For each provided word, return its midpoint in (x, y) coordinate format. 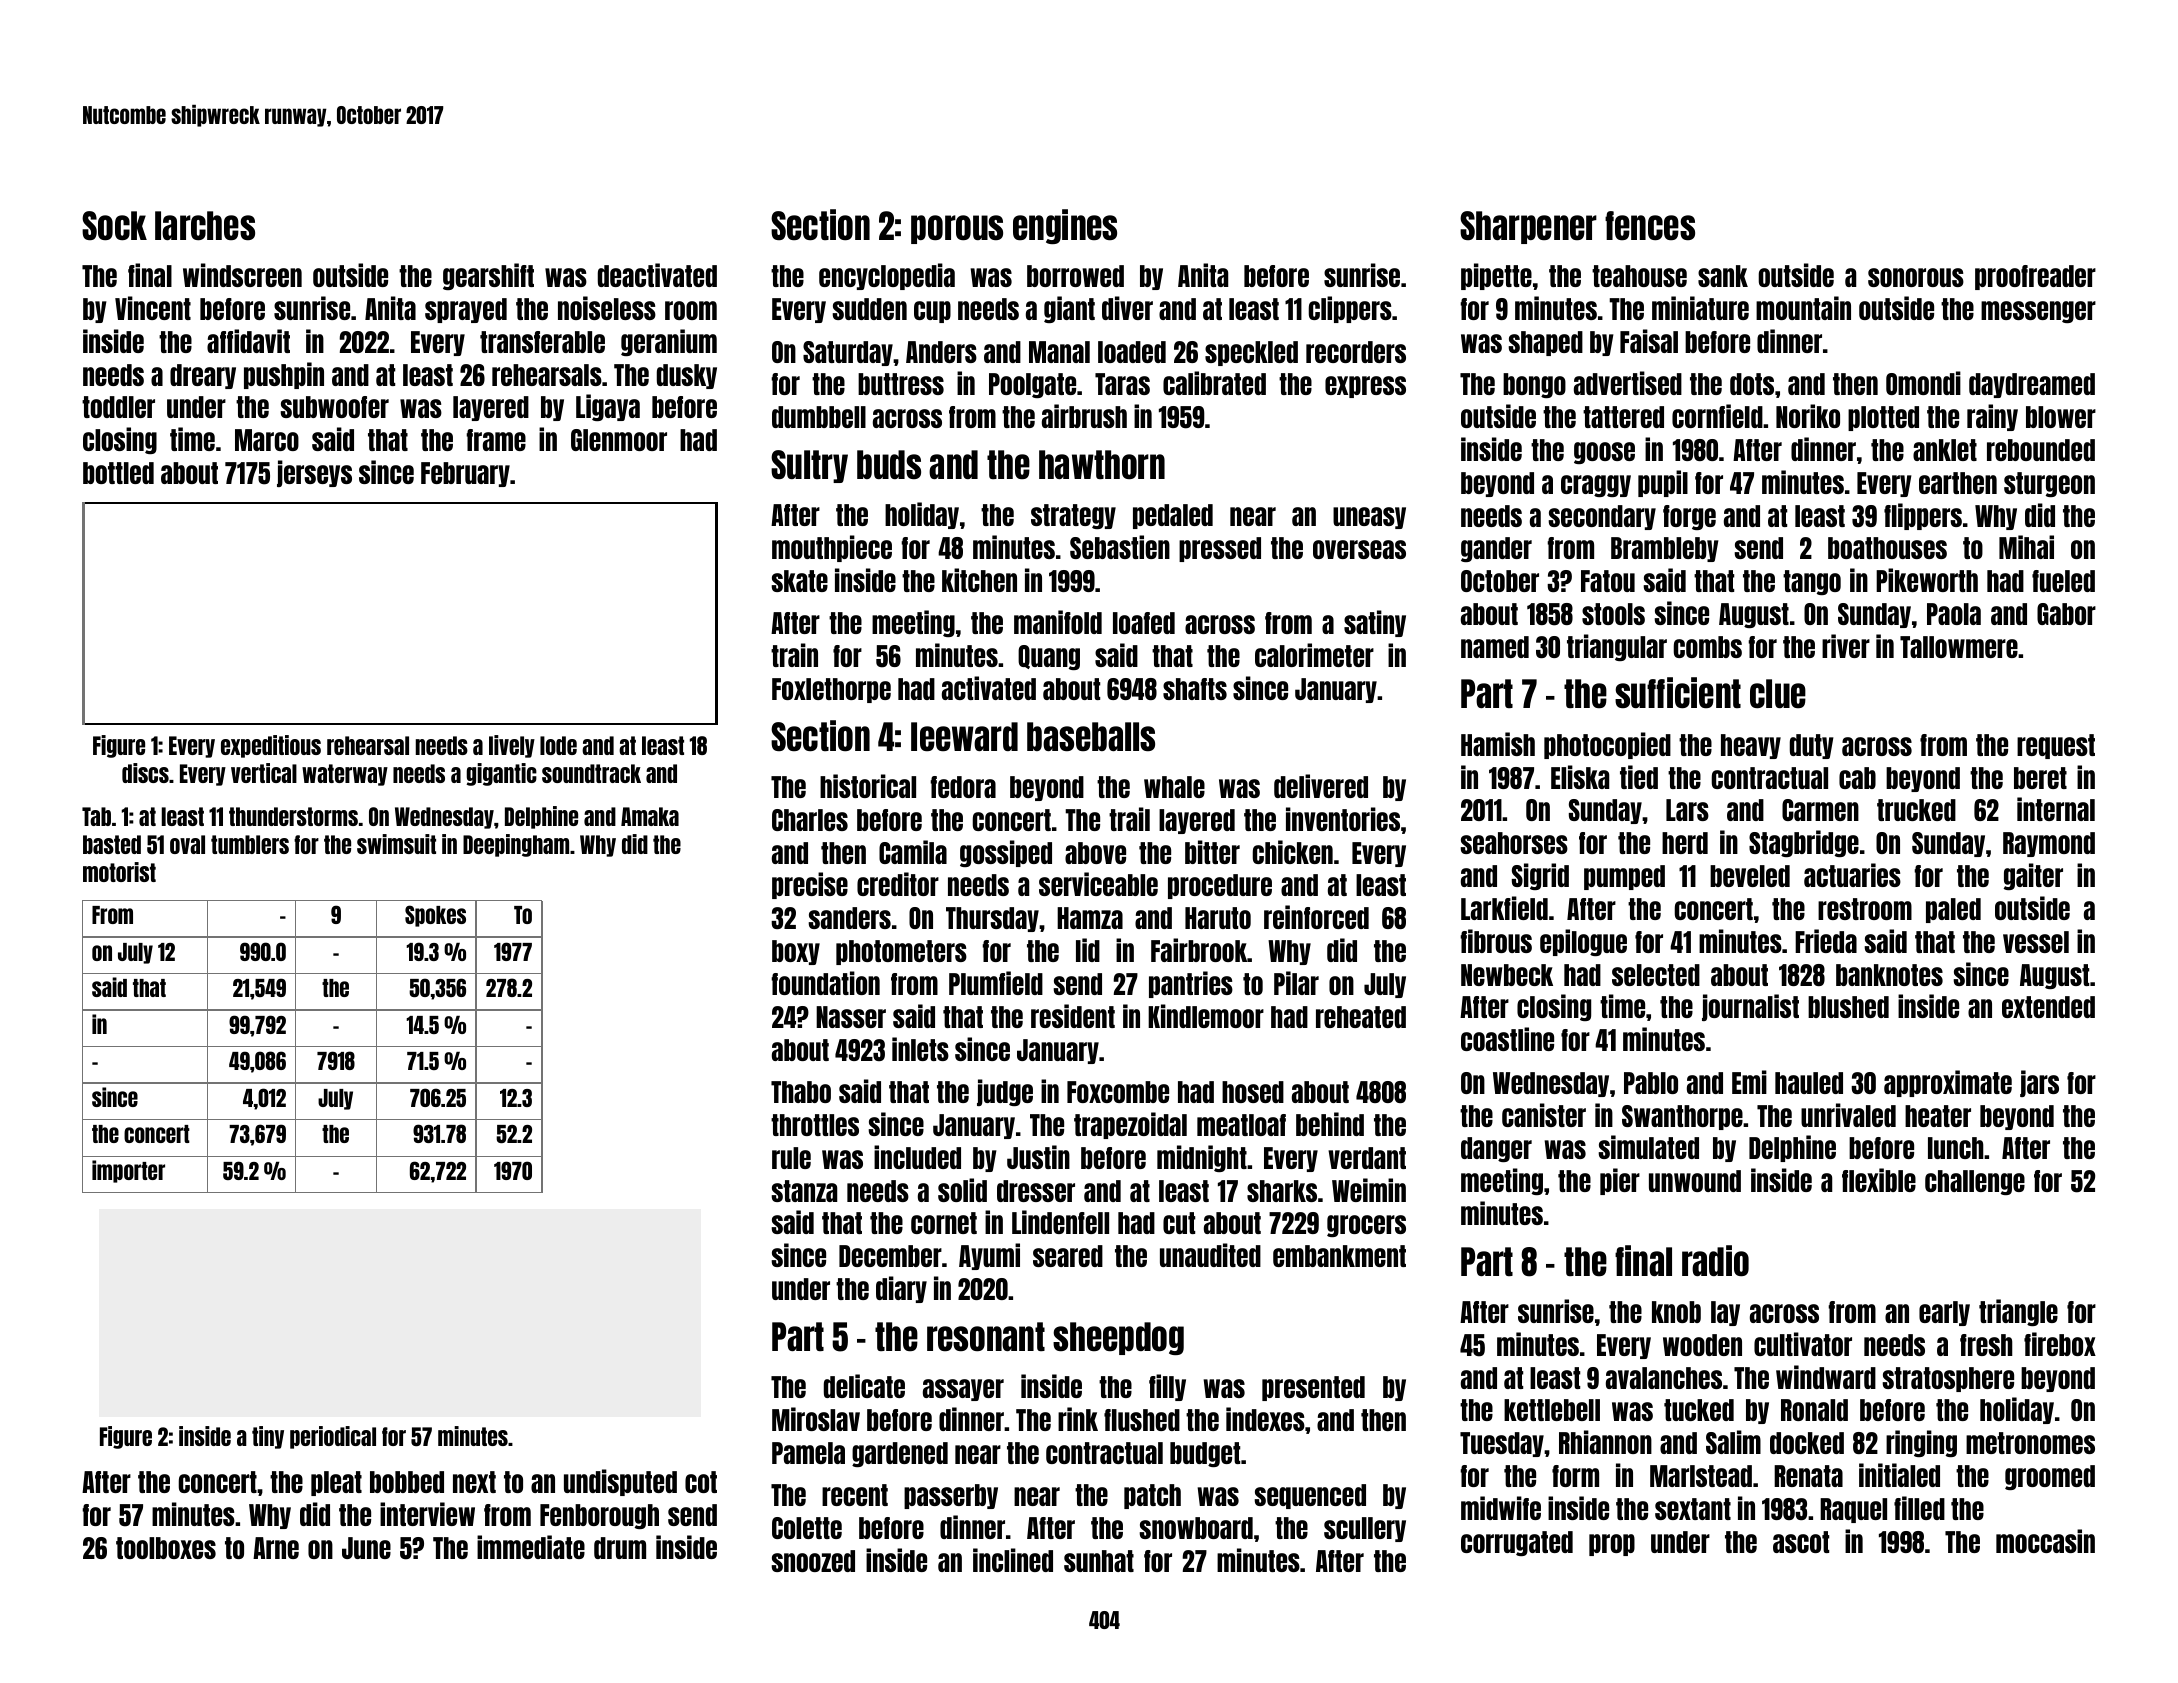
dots (1752, 384)
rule (791, 1158)
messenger (2038, 312)
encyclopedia (887, 276)
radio (1715, 1260)
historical (868, 786)
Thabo (801, 1092)
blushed (1848, 1007)
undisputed (620, 1482)
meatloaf (1241, 1125)
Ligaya (608, 407)
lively (512, 746)
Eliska (1580, 777)
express (1365, 387)
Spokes (435, 916)
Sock (114, 225)
